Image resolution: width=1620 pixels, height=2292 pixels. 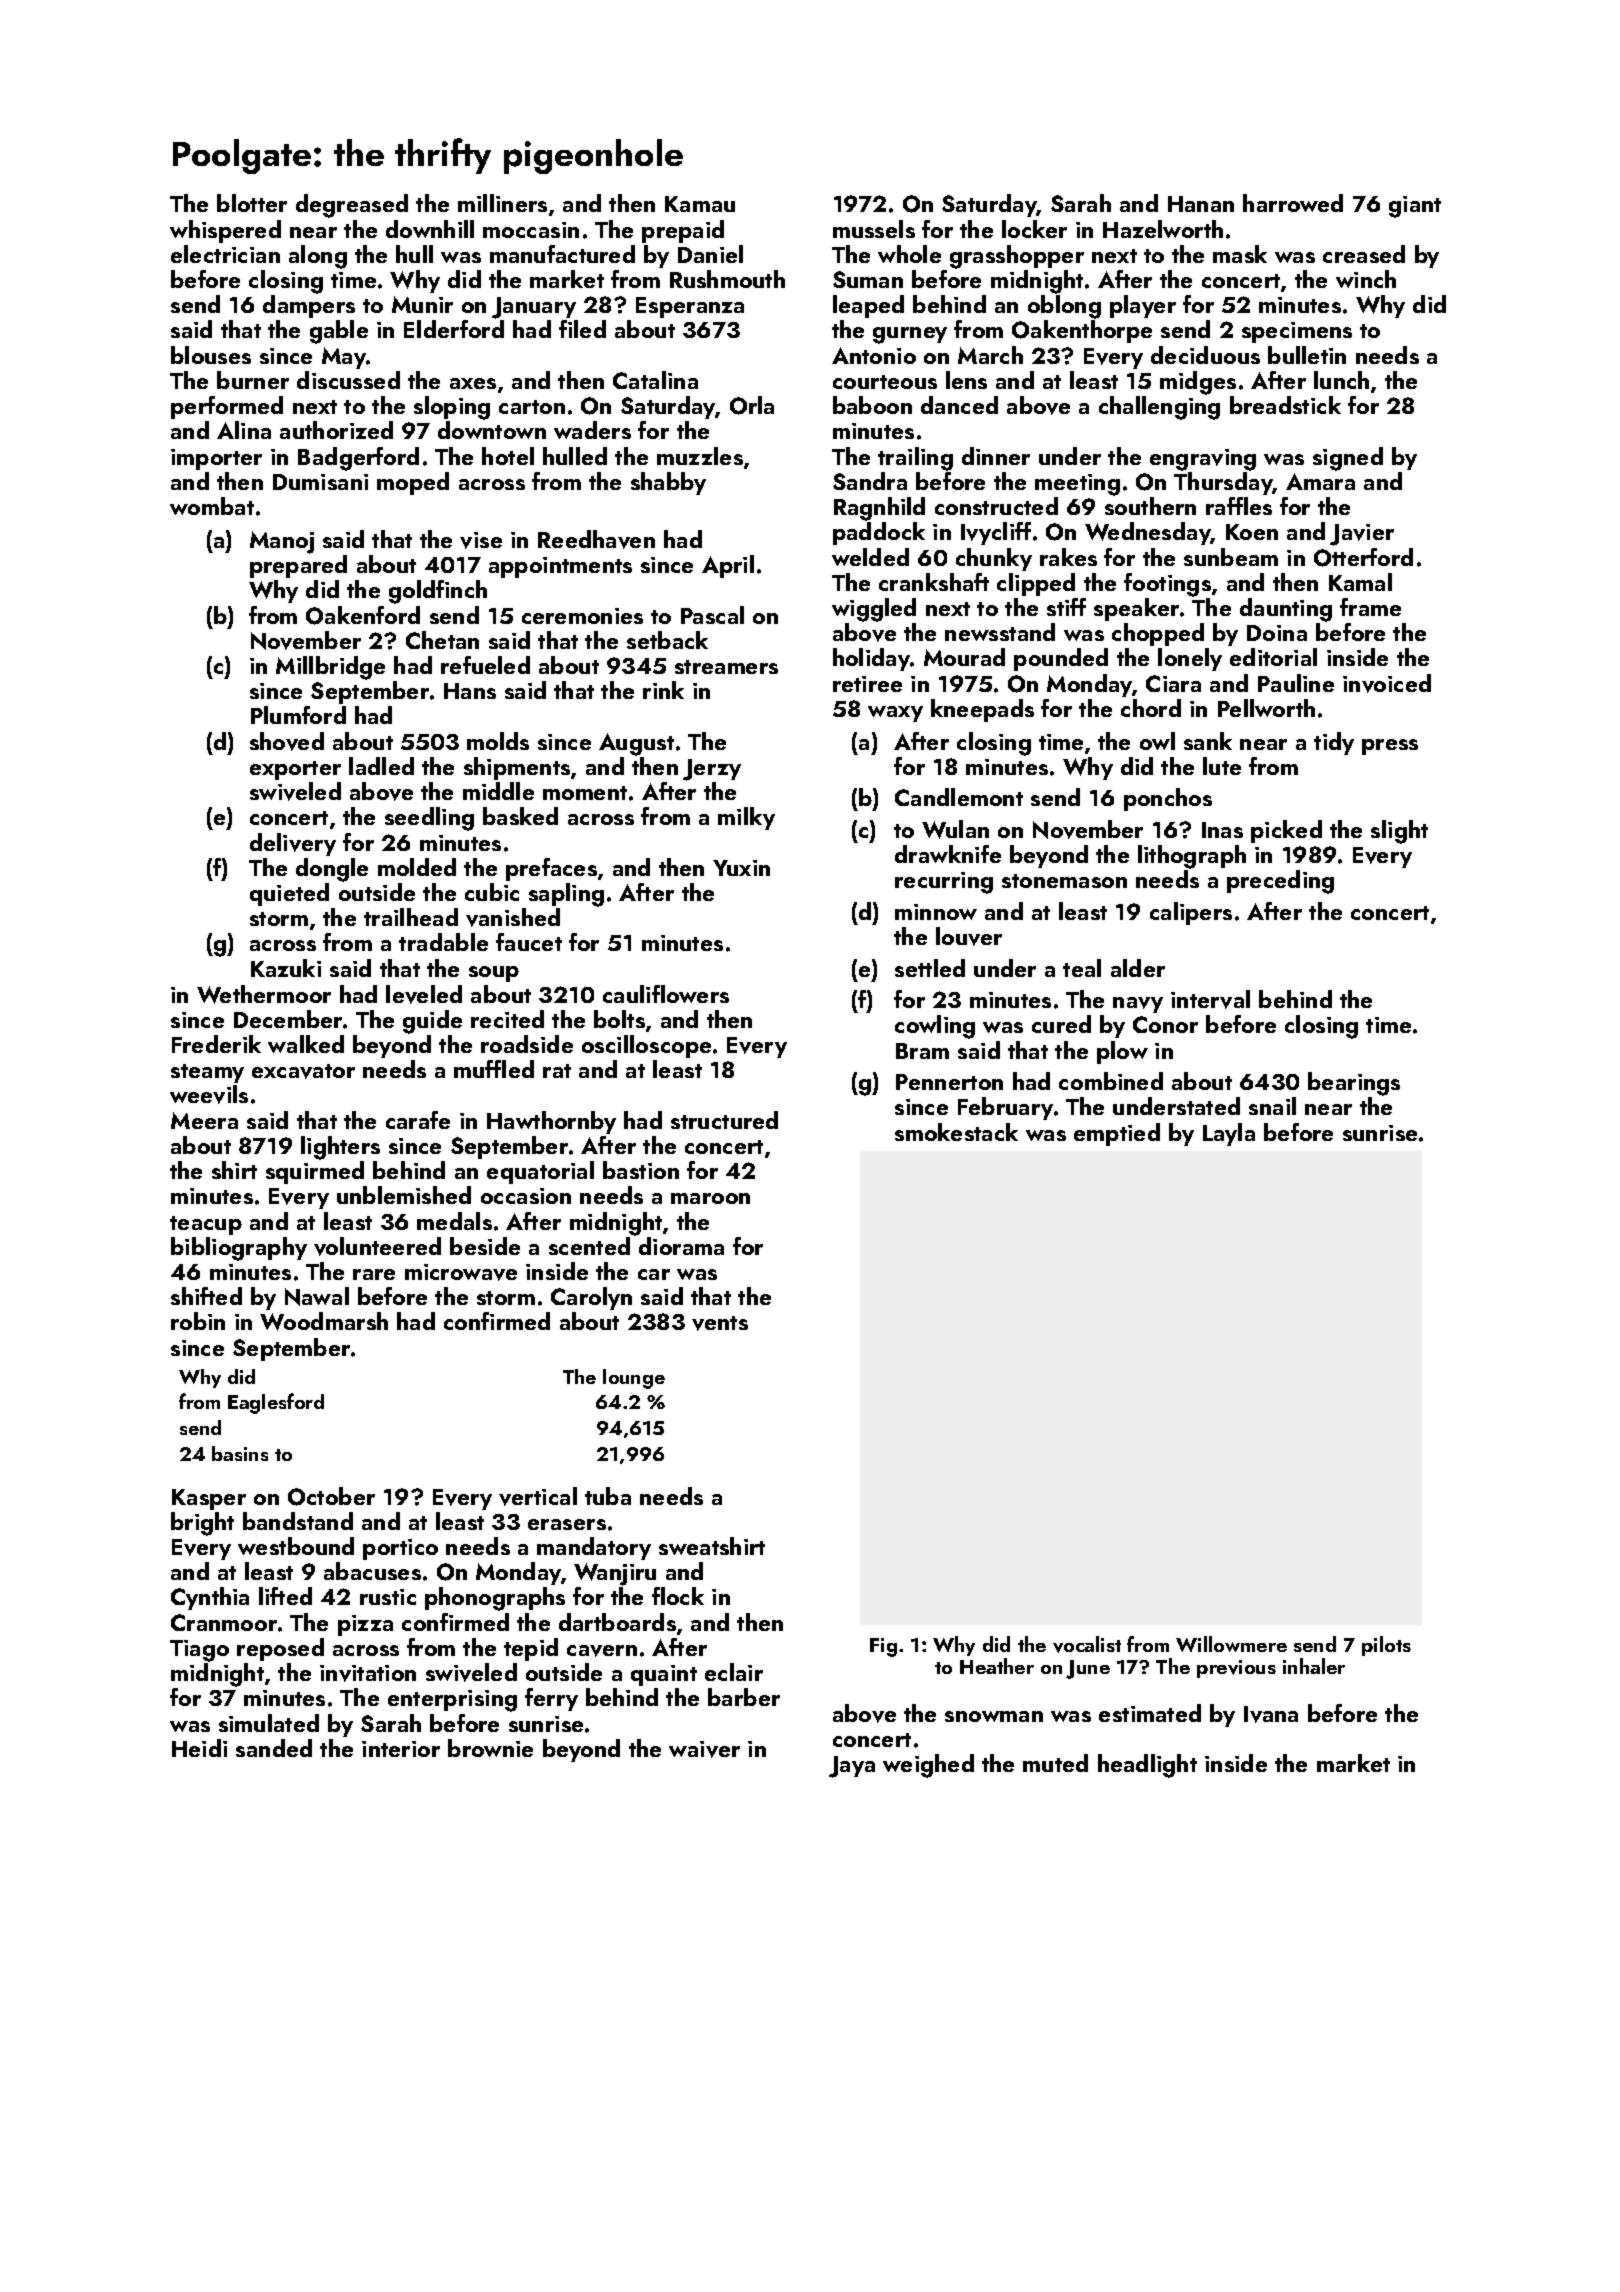 What do you see at coordinates (252, 203) in the screenshot?
I see `blotter` at bounding box center [252, 203].
